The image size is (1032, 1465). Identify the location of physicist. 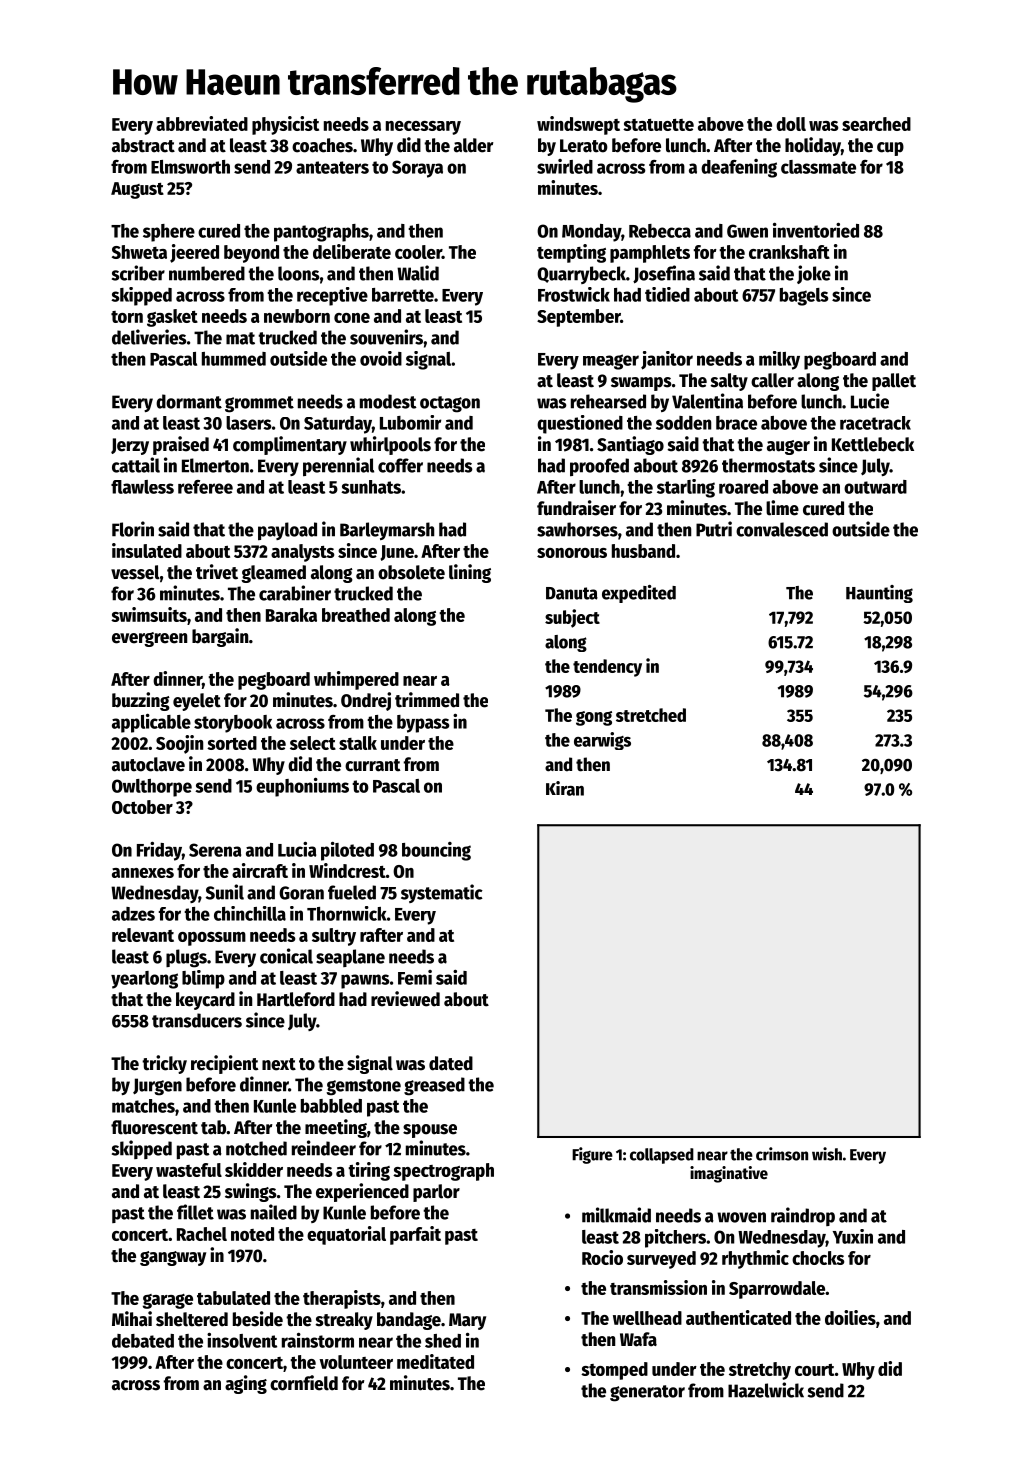
(285, 125).
